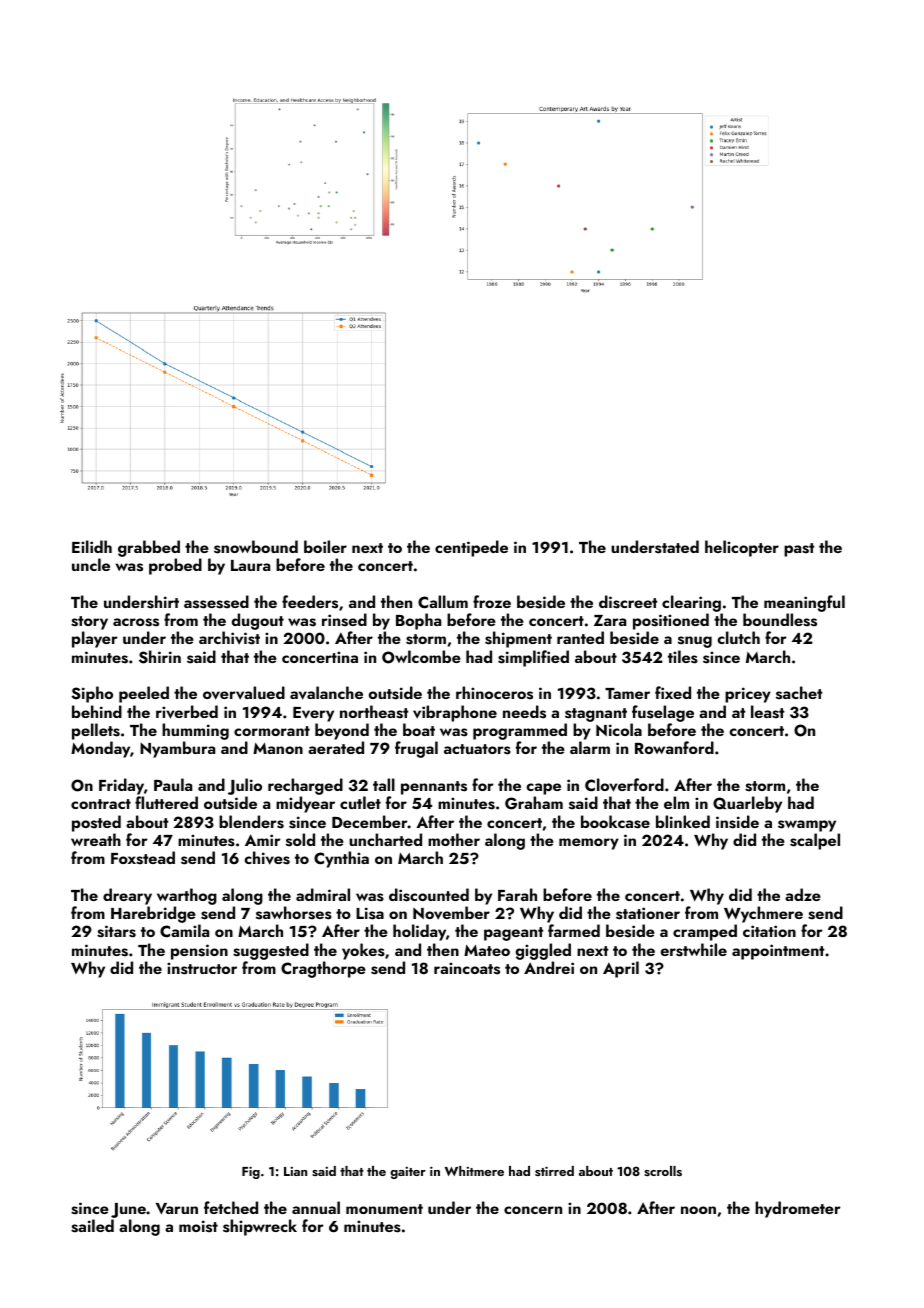  What do you see at coordinates (92, 1226) in the screenshot?
I see `sailed` at bounding box center [92, 1226].
